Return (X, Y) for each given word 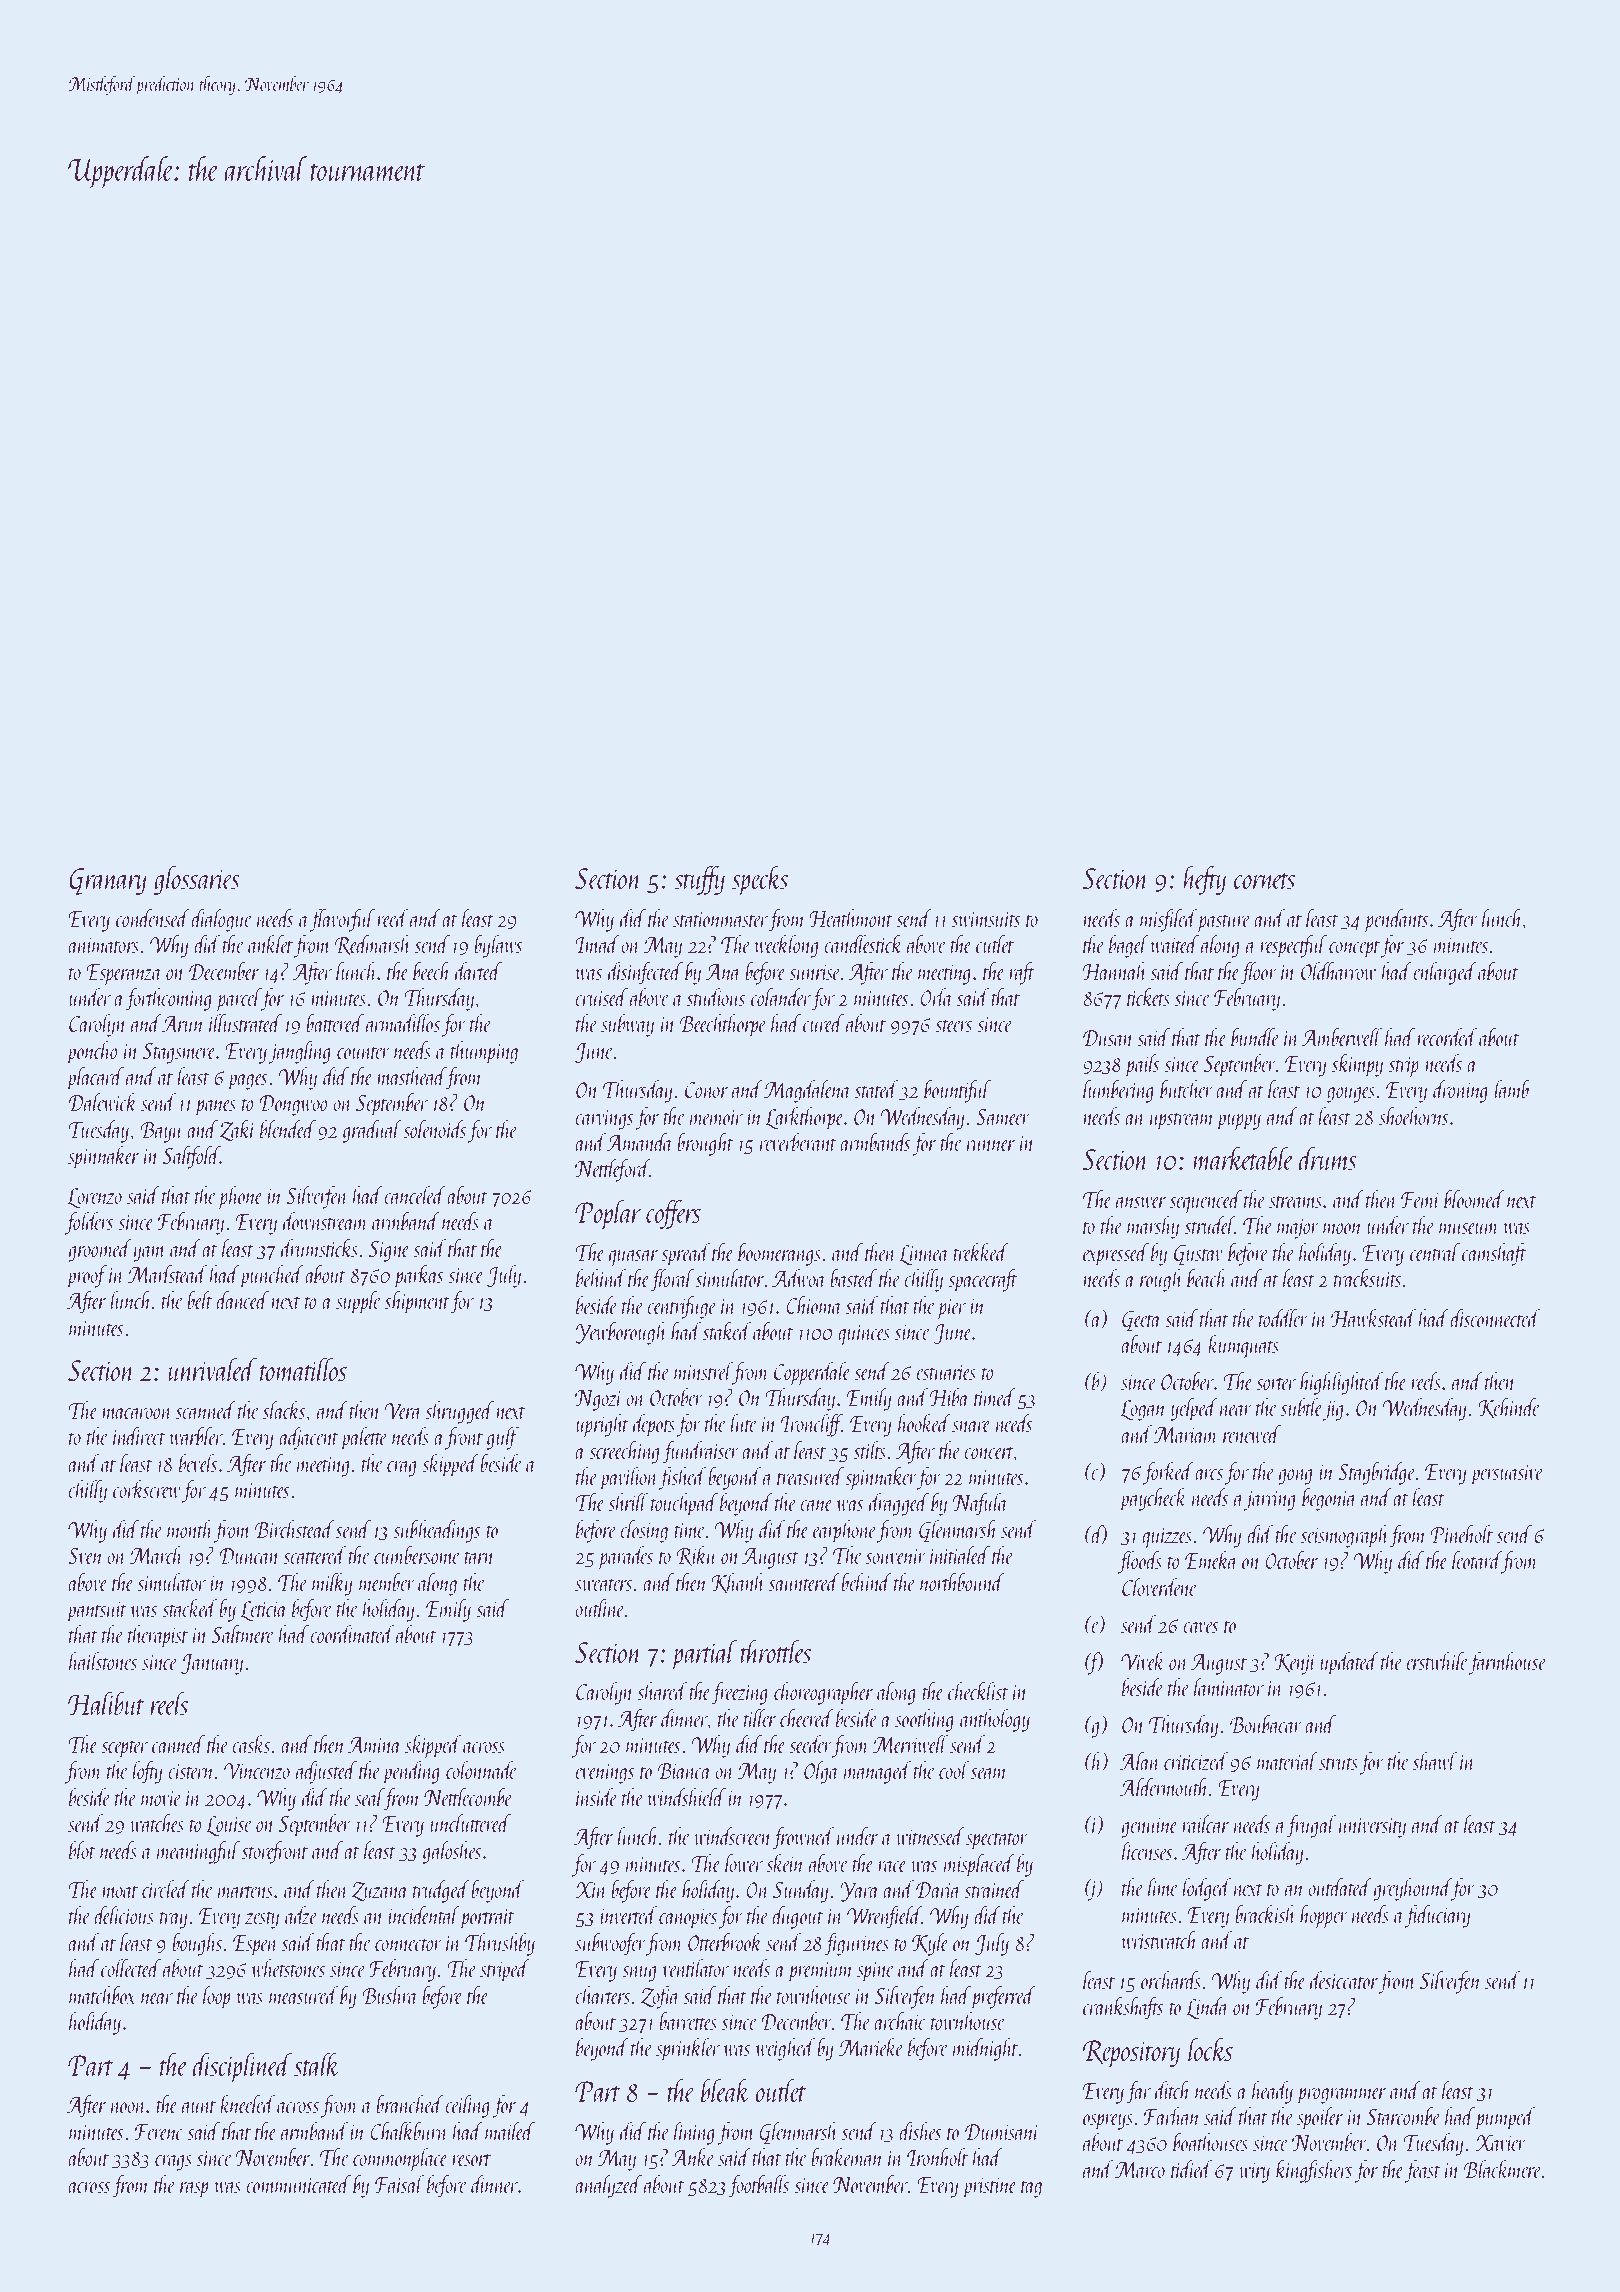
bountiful (957, 1091)
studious (716, 997)
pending (411, 1772)
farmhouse (1508, 1663)
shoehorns (1413, 1116)
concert (989, 1453)
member (387, 1582)
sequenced (1206, 1202)
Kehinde (1509, 1408)
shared (662, 1691)
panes (215, 1108)
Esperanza (124, 974)
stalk (317, 2064)
